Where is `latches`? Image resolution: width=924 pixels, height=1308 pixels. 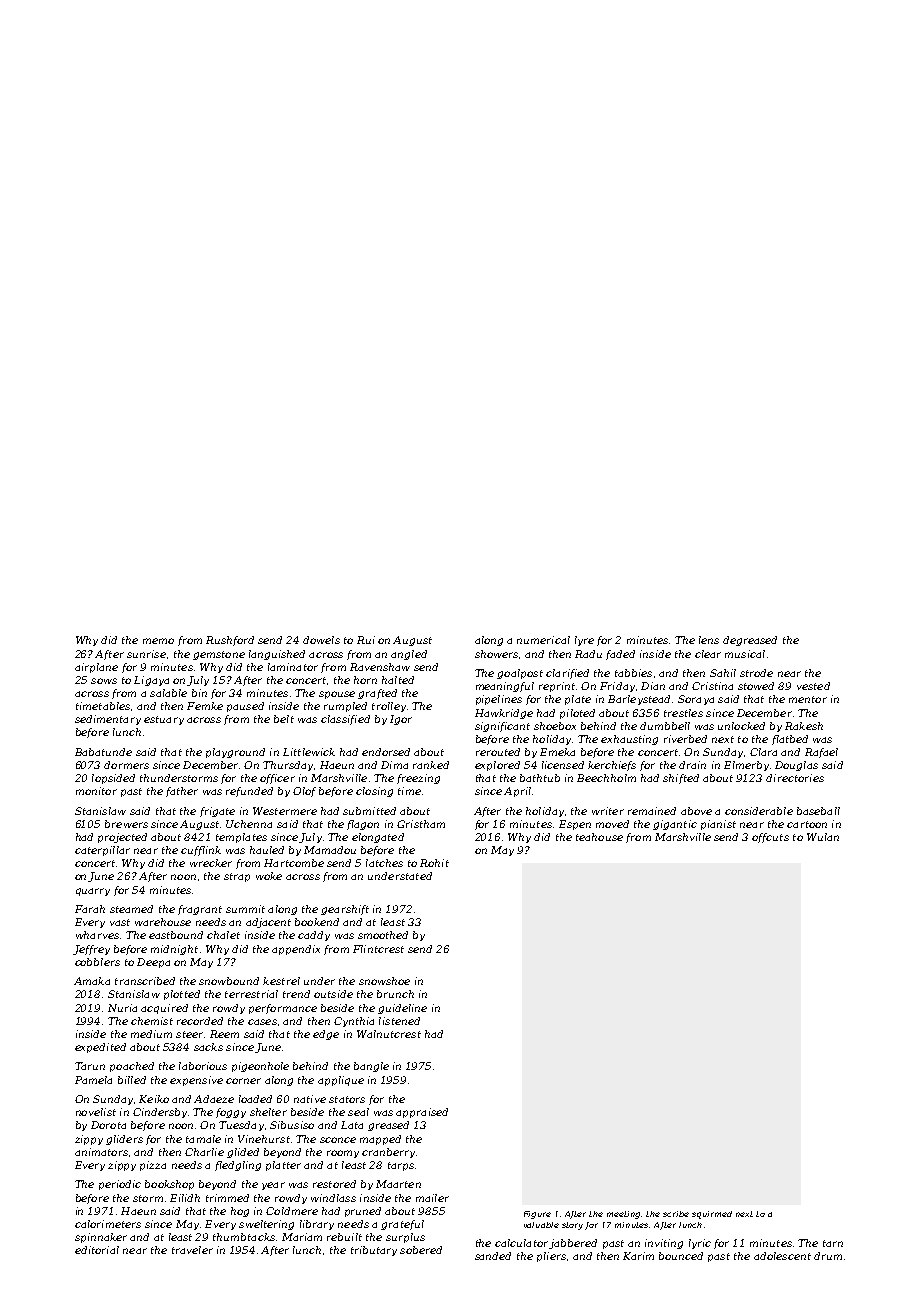
latches is located at coordinates (384, 863).
